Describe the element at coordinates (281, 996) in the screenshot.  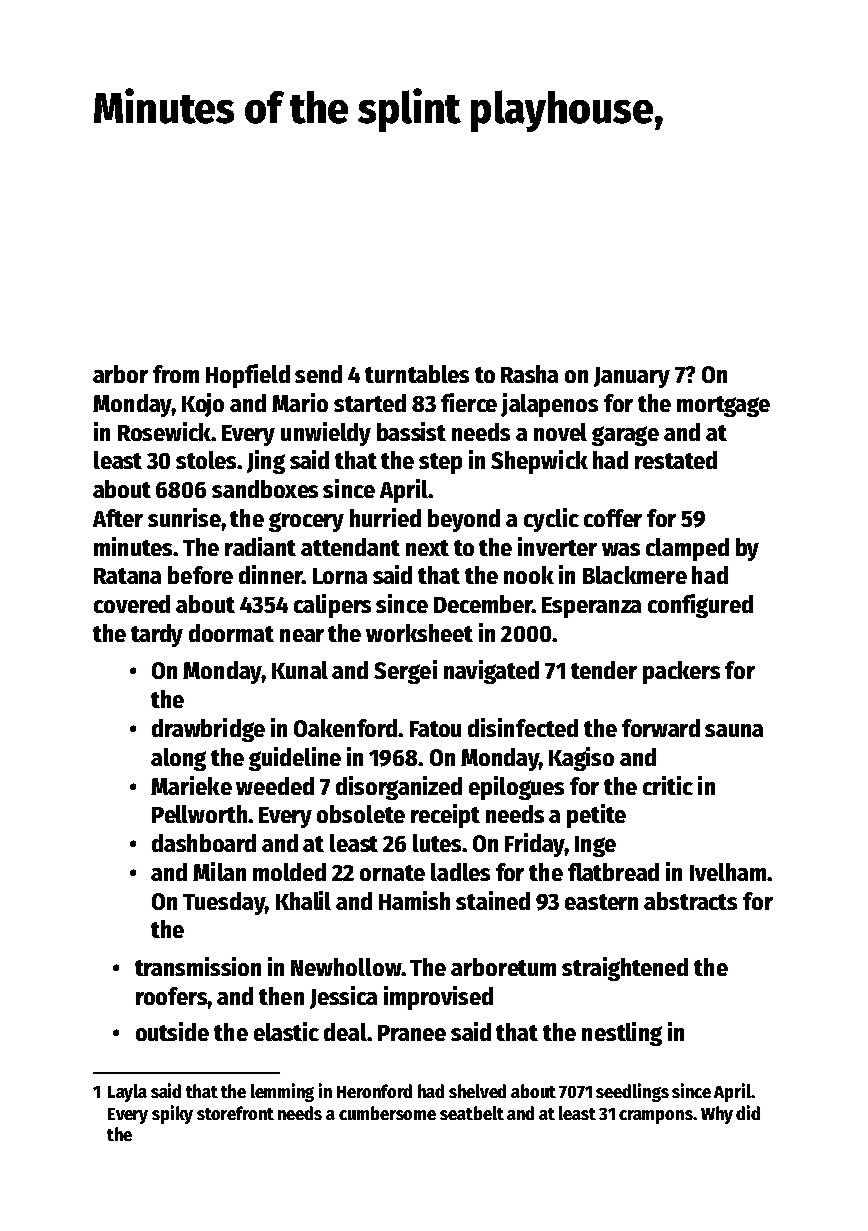
I see `then` at that location.
